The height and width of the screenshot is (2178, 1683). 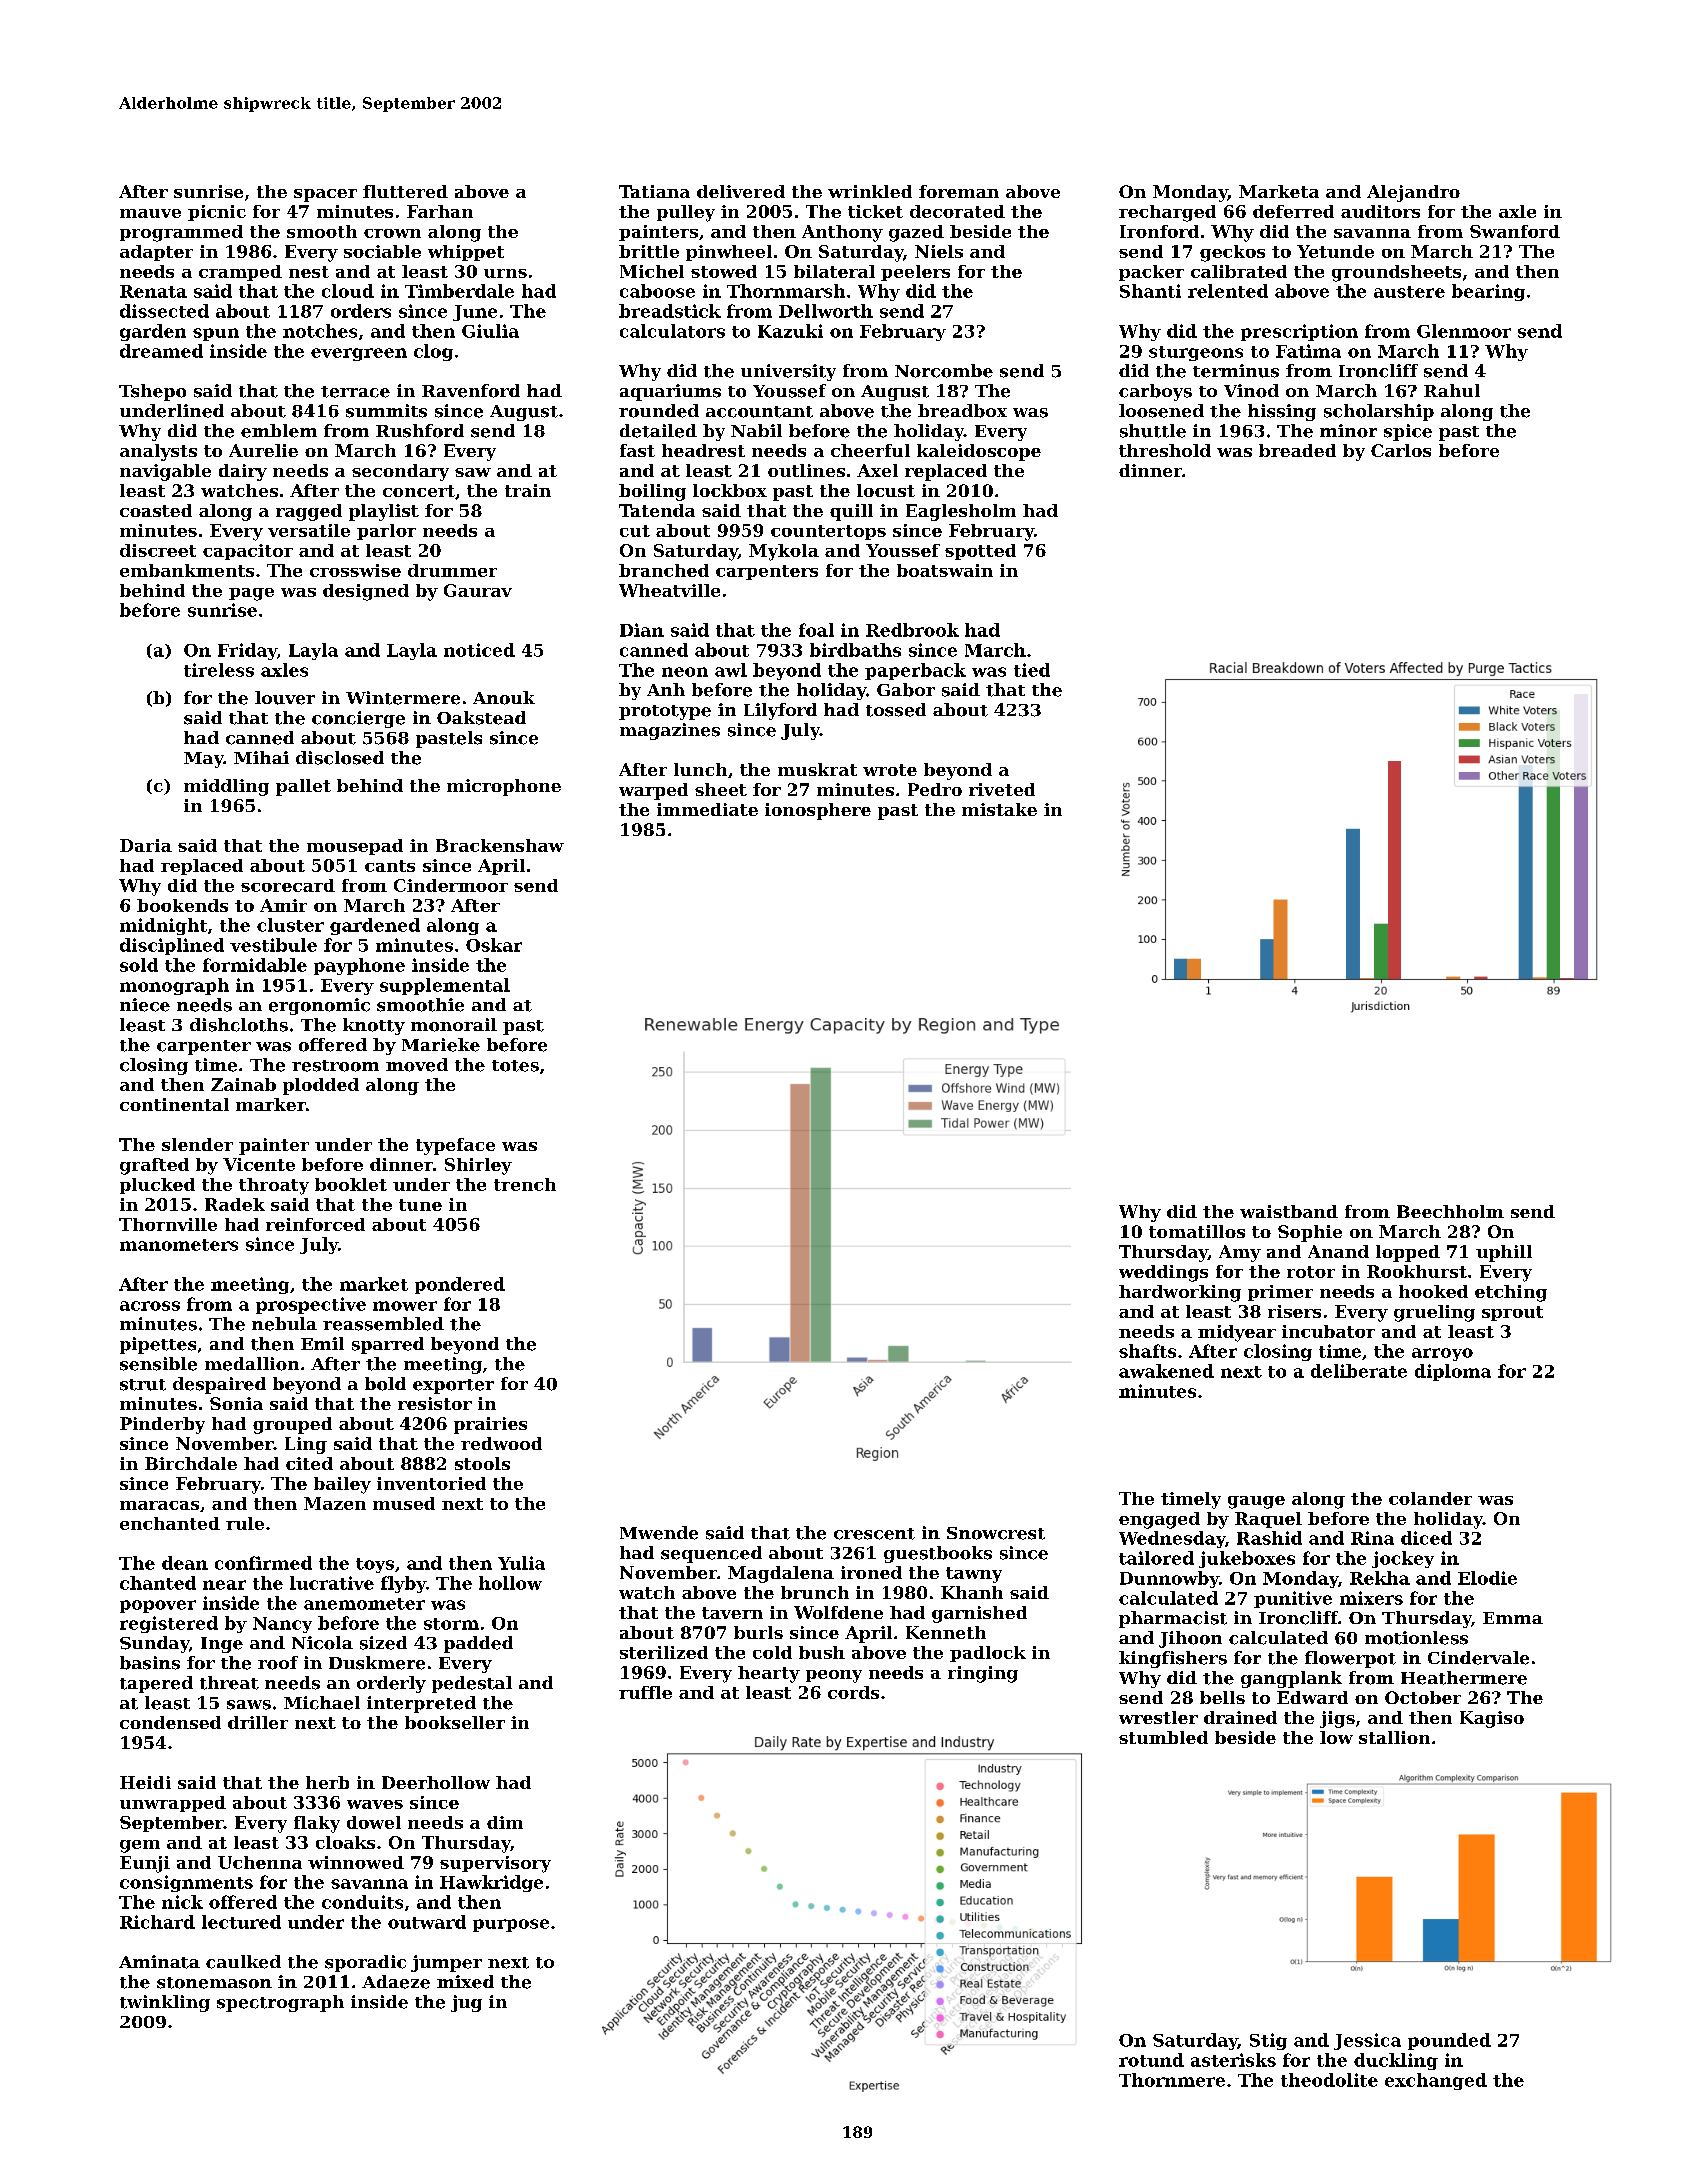 I want to click on anemometer, so click(x=364, y=1604).
